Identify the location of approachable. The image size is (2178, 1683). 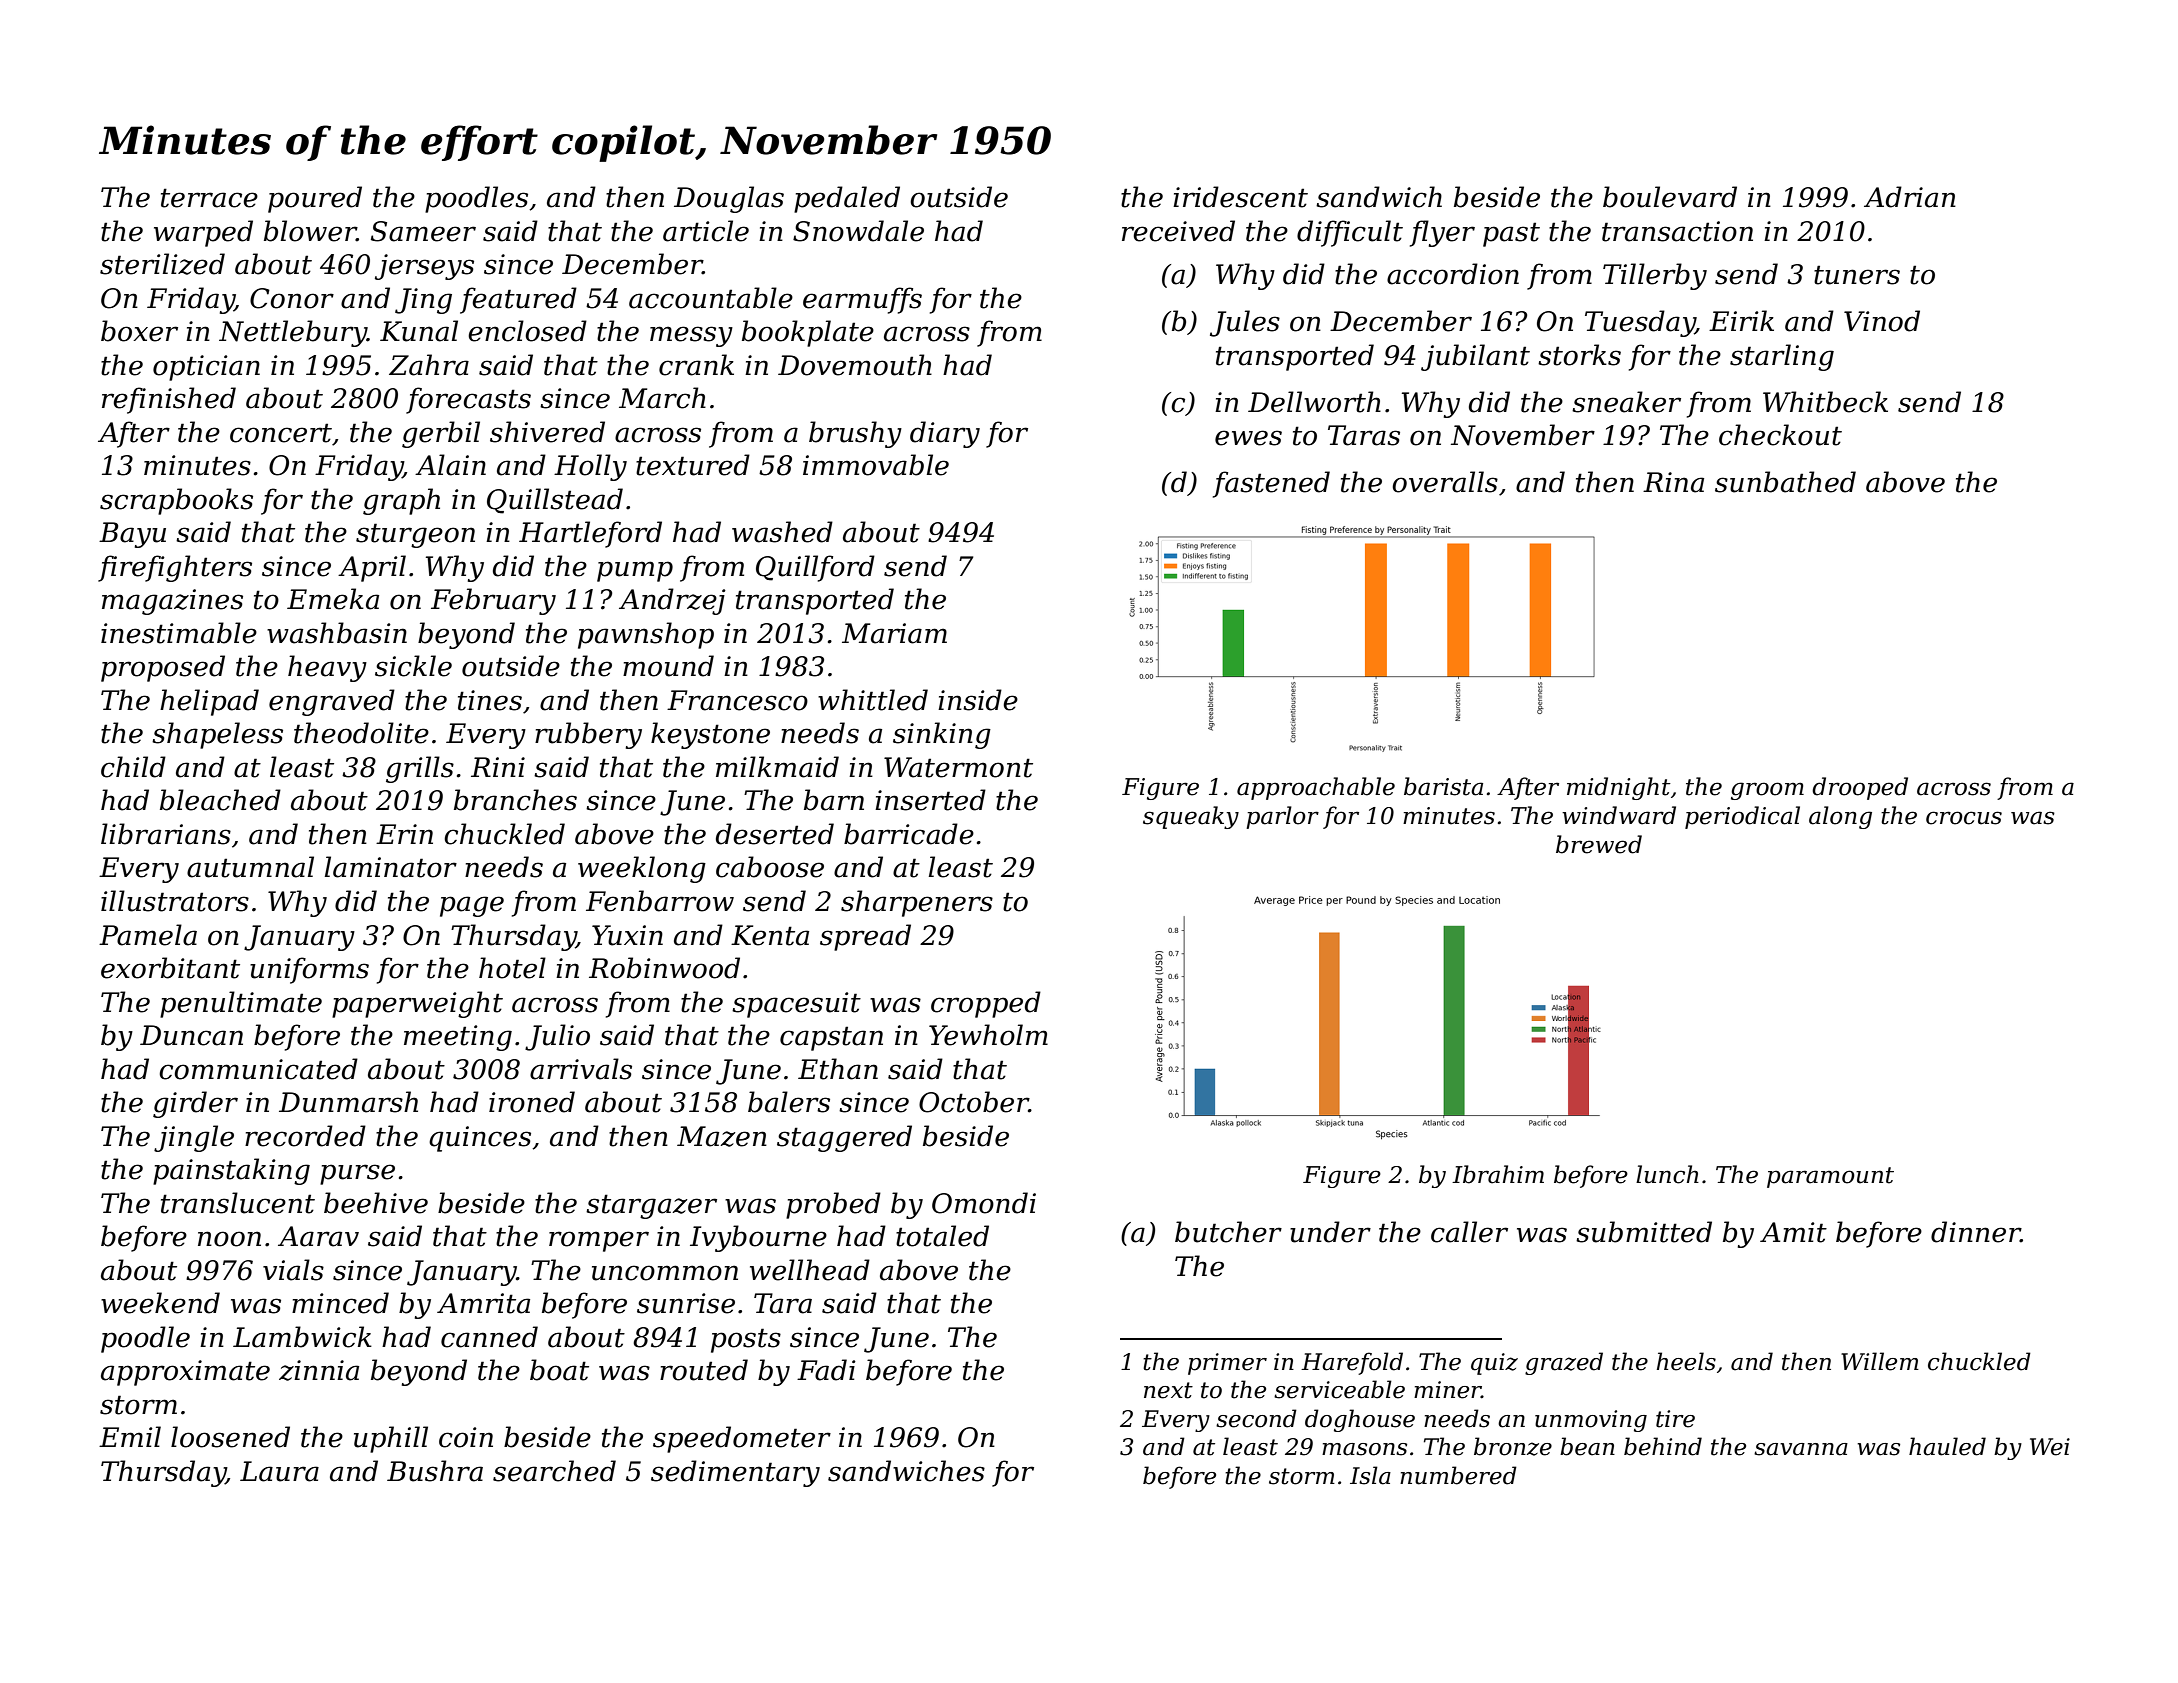
(1316, 788).
